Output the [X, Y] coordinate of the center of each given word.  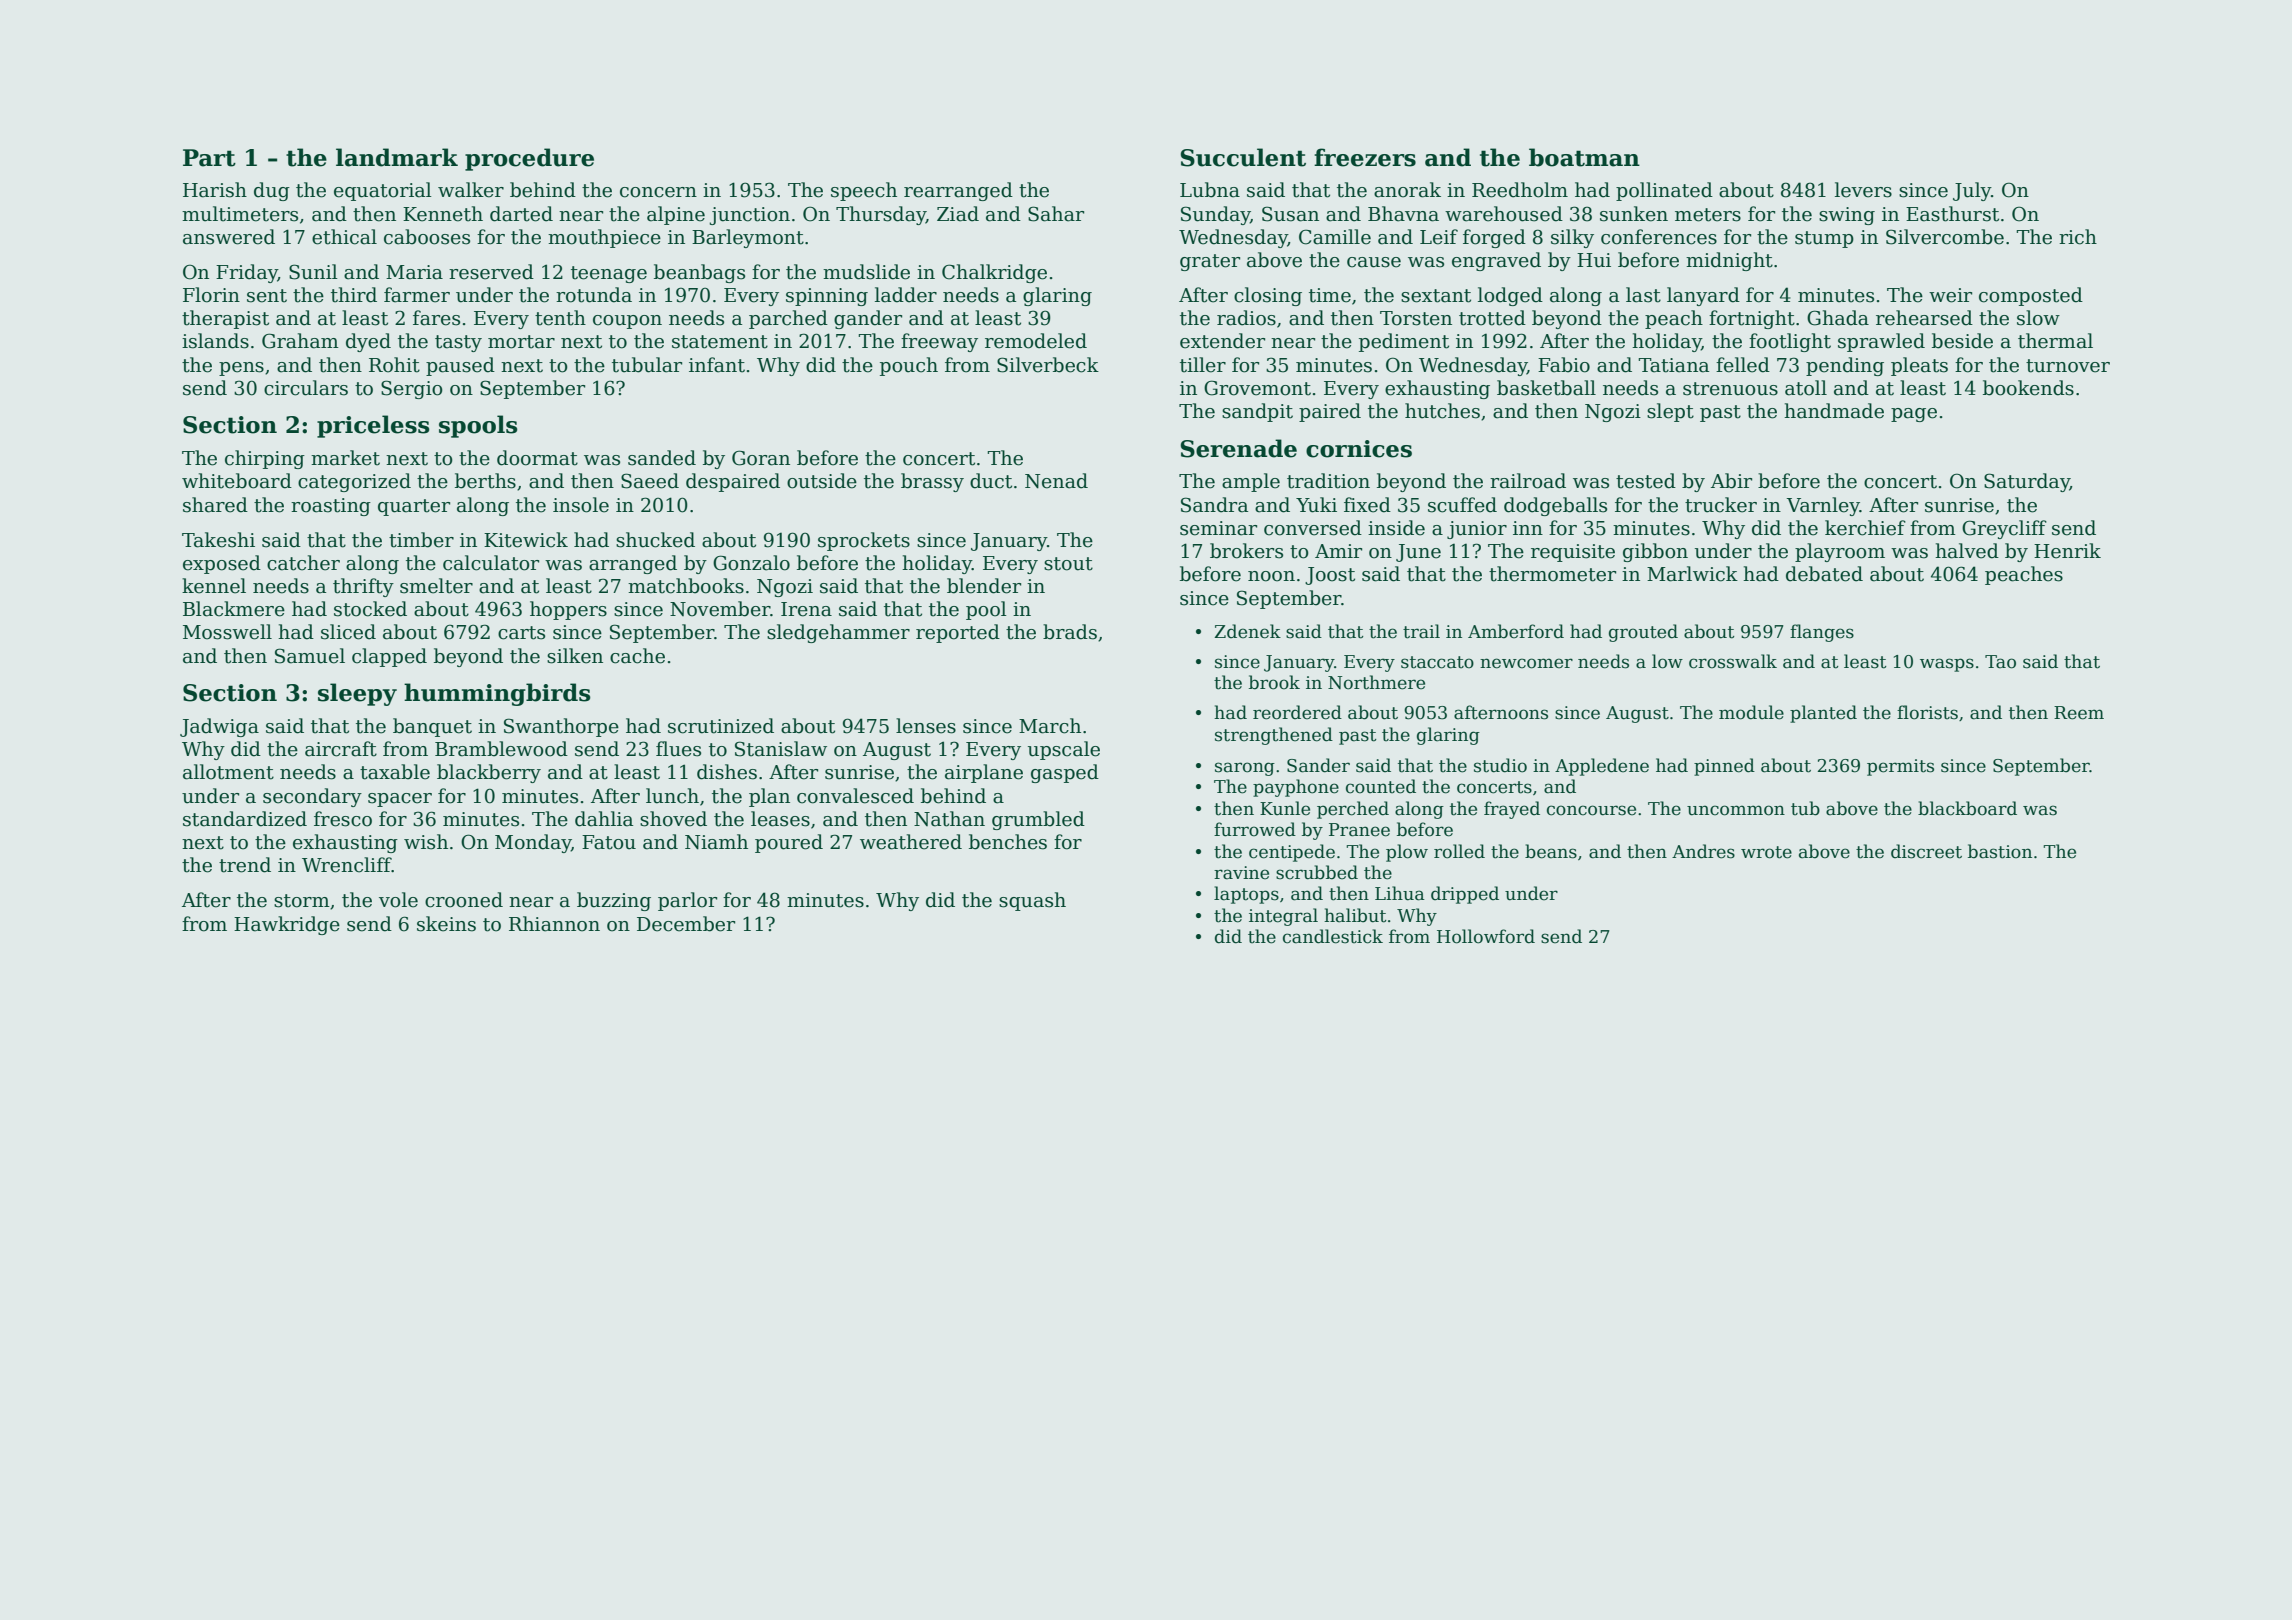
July [1972, 191]
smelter [436, 586]
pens [241, 369]
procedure [529, 159]
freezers [1365, 157]
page [1914, 415]
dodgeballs [1555, 506]
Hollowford [1486, 936]
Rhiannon [554, 924]
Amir [1338, 551]
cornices [1359, 449]
